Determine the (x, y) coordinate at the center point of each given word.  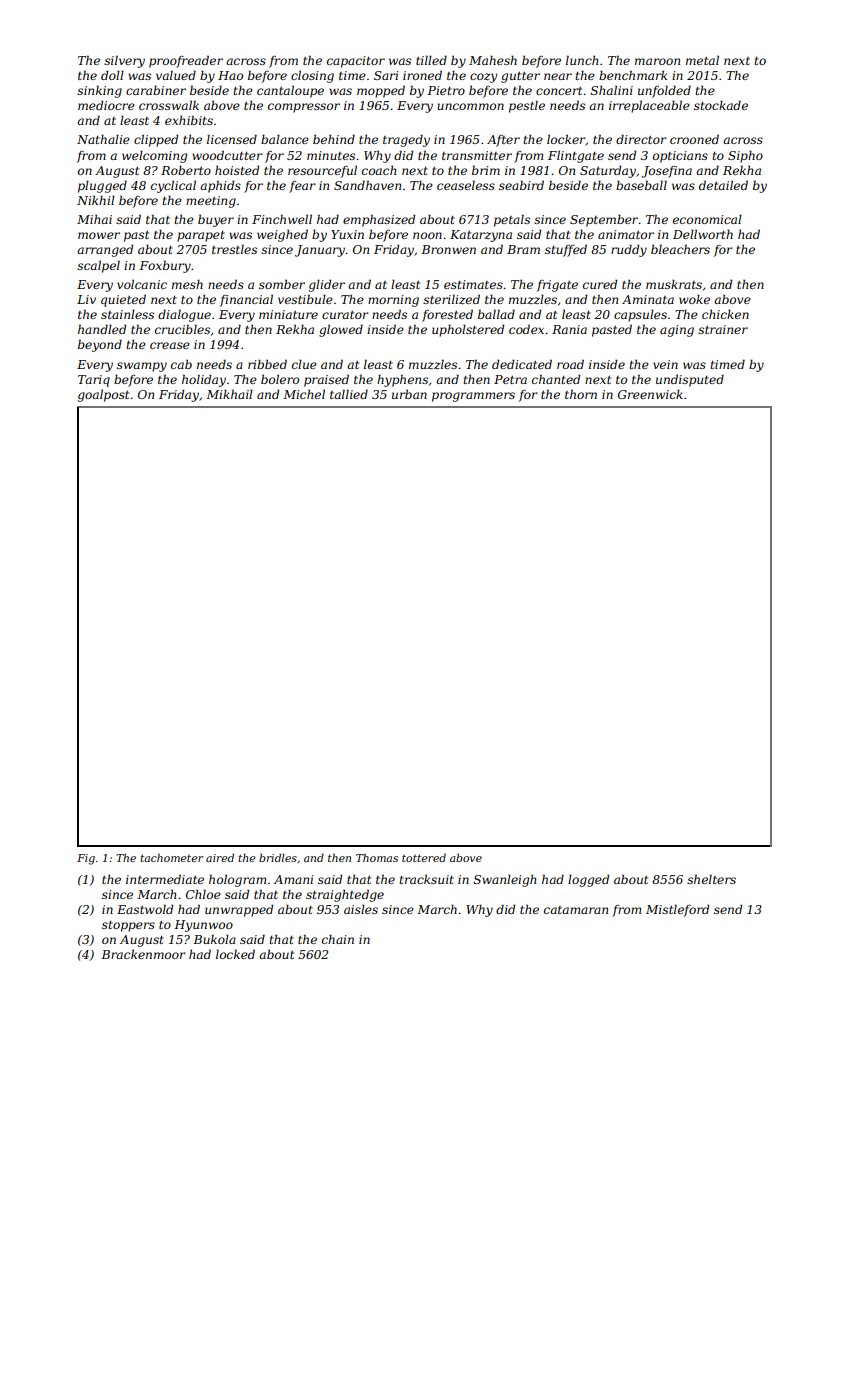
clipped (156, 140)
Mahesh (493, 60)
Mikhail (229, 394)
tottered (424, 858)
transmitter (477, 155)
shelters (711, 879)
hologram (237, 880)
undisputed (690, 380)
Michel (304, 394)
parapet (201, 236)
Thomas (377, 858)
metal (702, 60)
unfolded (664, 91)
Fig (86, 859)
